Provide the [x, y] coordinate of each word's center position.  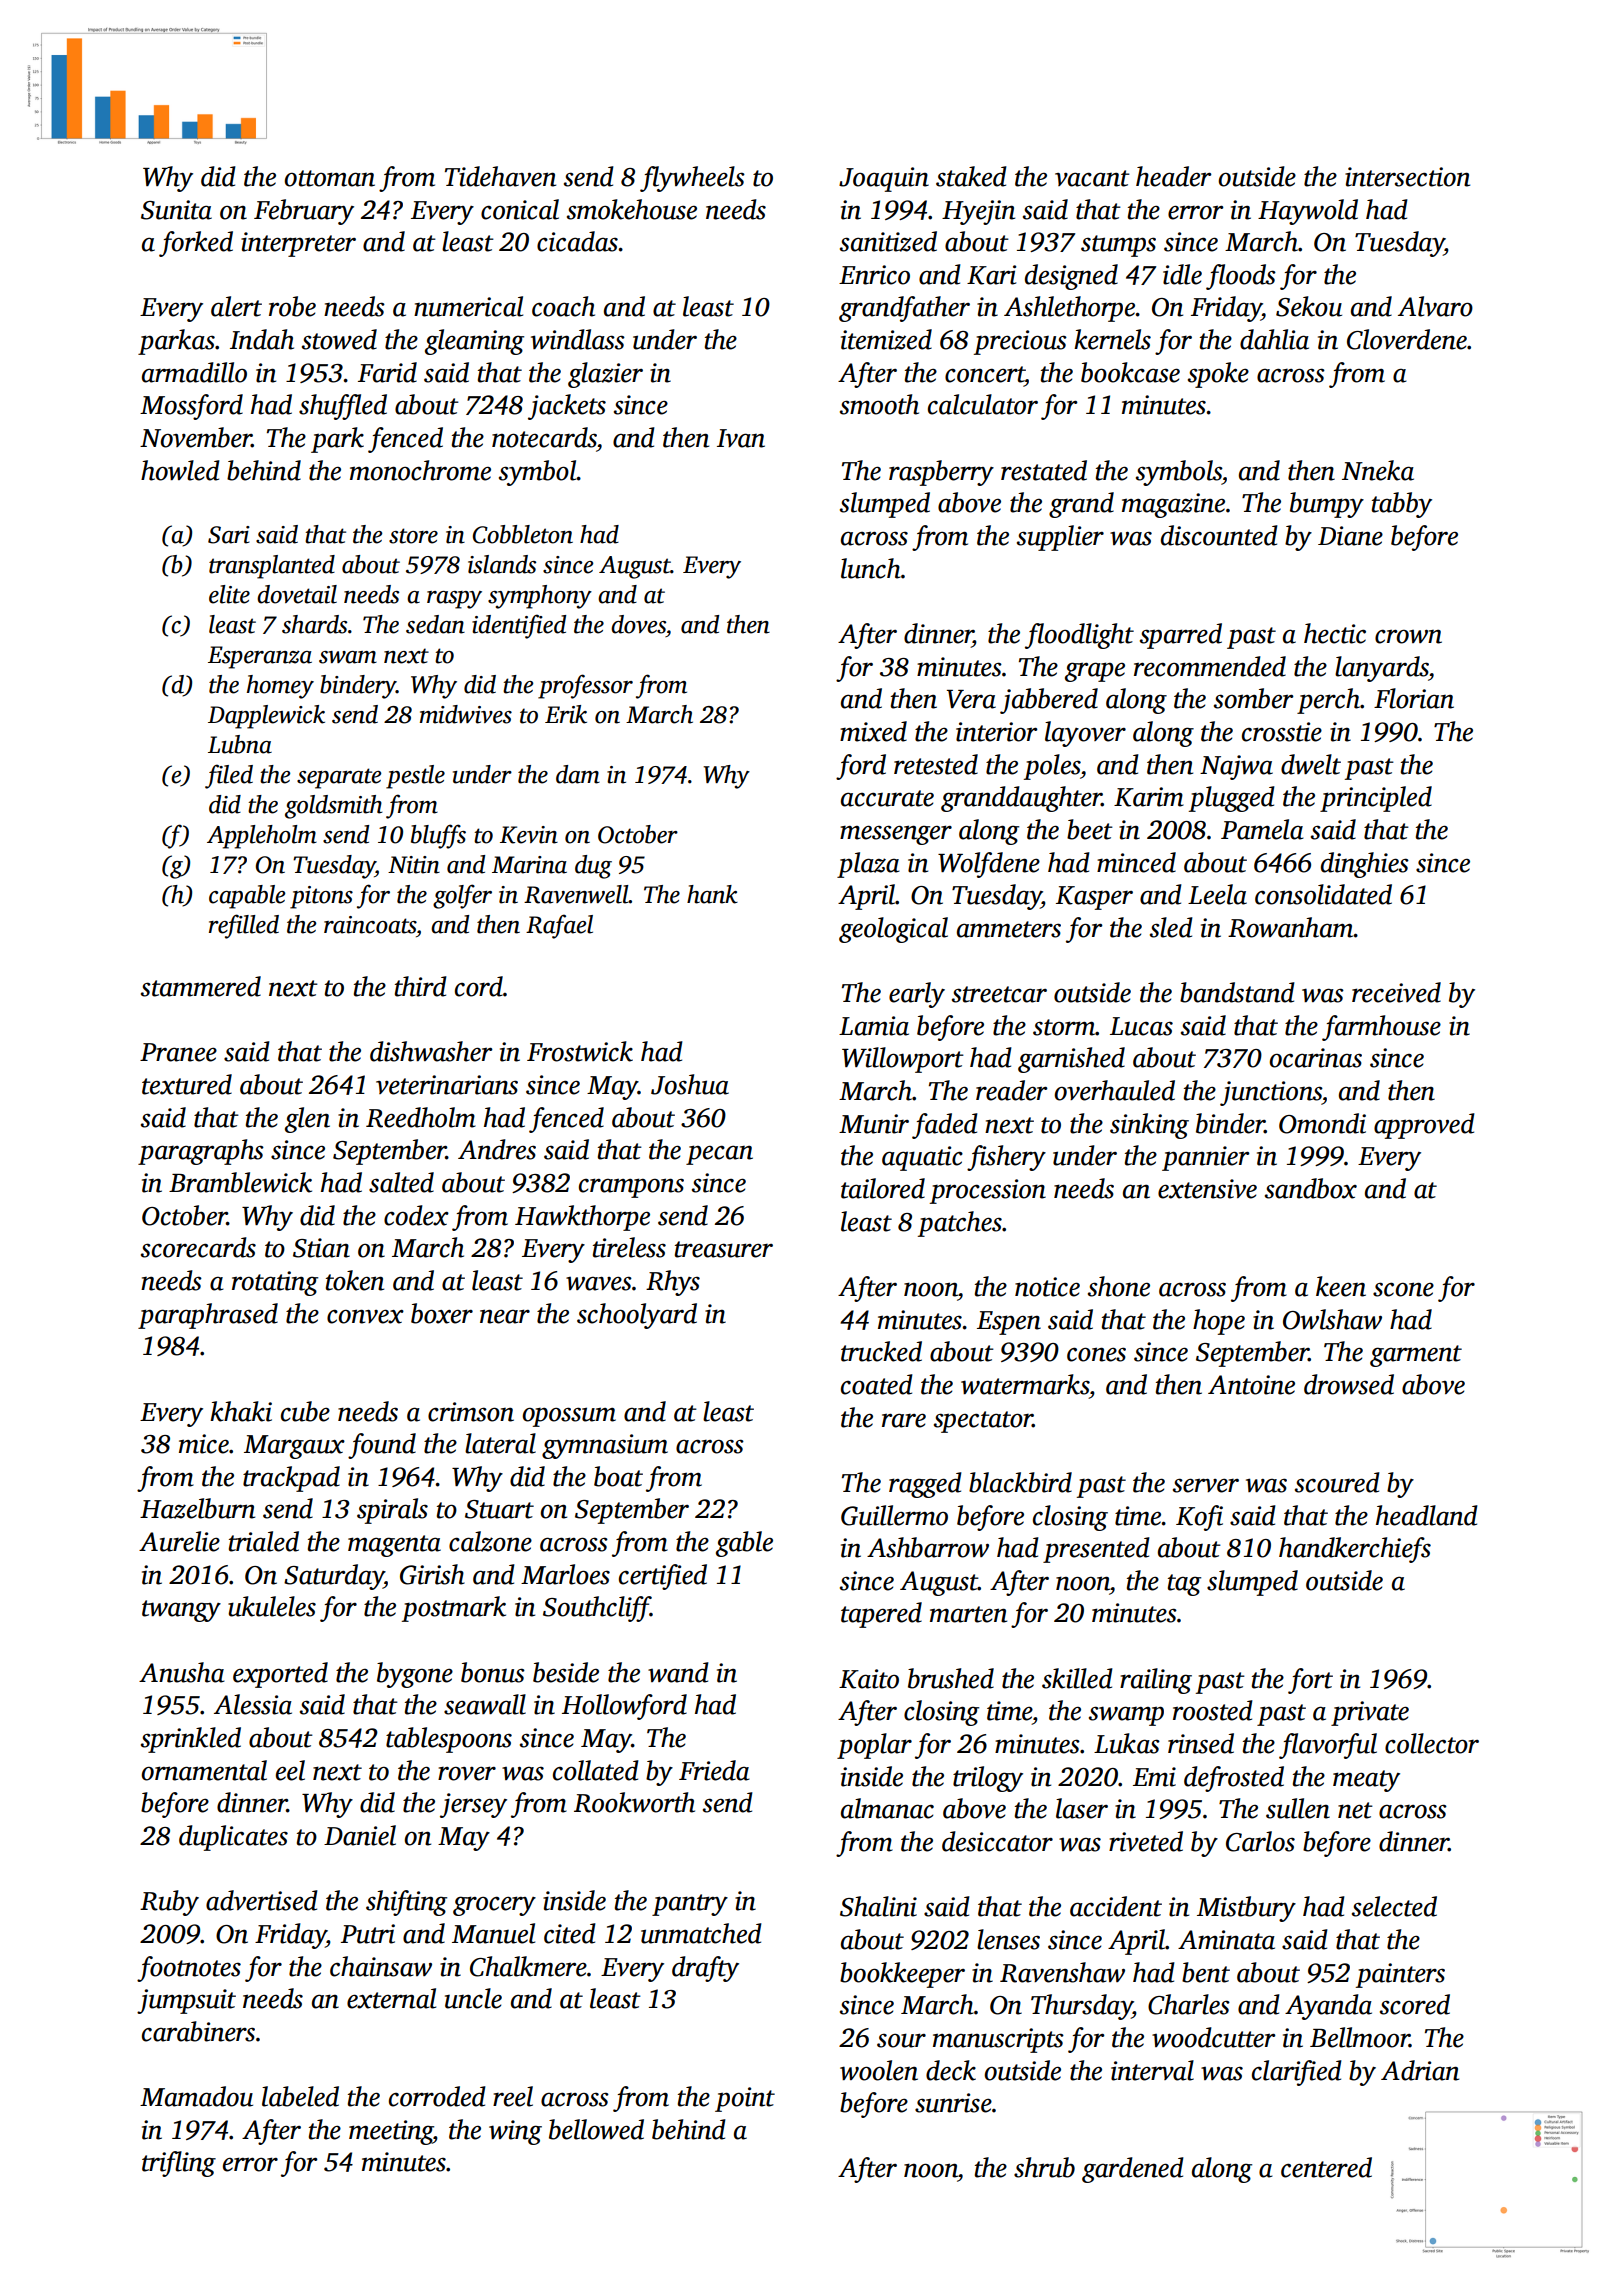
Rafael [559, 926]
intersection [1407, 177]
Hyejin [978, 212]
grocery [494, 1906]
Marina [529, 865]
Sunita [176, 210]
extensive [1207, 1189]
